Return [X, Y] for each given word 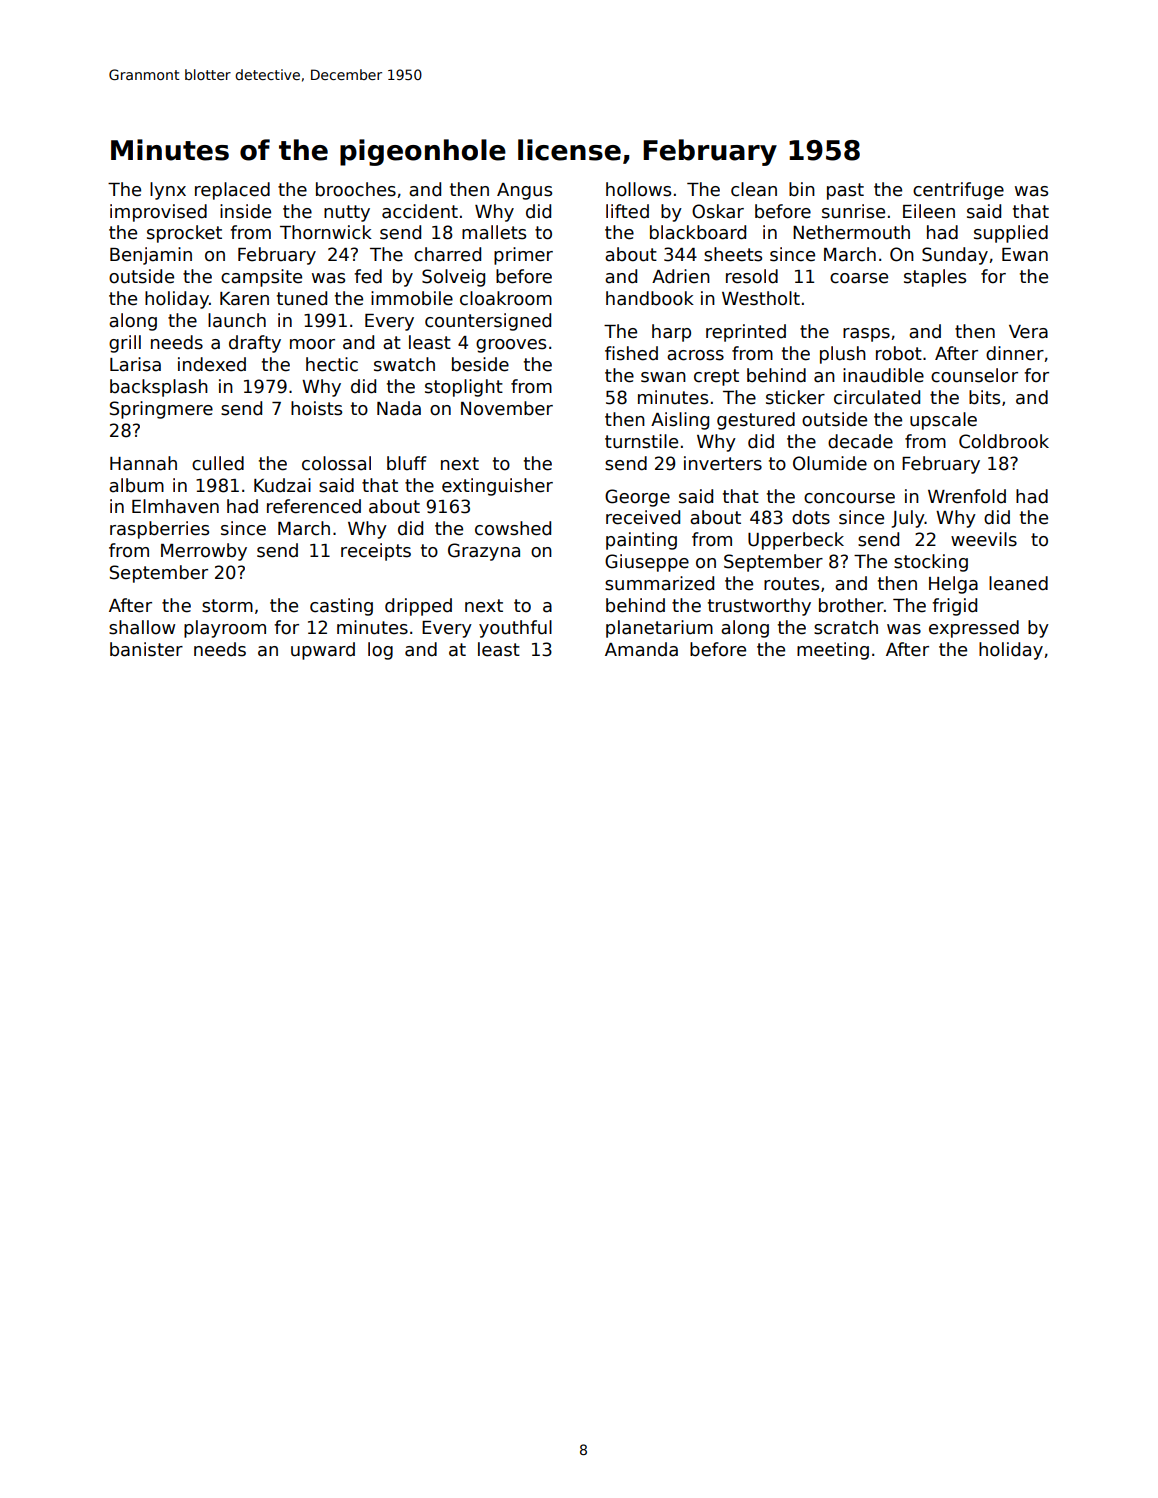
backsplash [159, 388]
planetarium [659, 629]
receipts [376, 552]
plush [843, 355]
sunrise [853, 211]
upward [323, 651]
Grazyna [484, 552]
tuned [302, 298]
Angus [524, 191]
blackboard [698, 232]
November [507, 408]
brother [851, 605]
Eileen [929, 211]
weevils [984, 539]
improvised [158, 213]
